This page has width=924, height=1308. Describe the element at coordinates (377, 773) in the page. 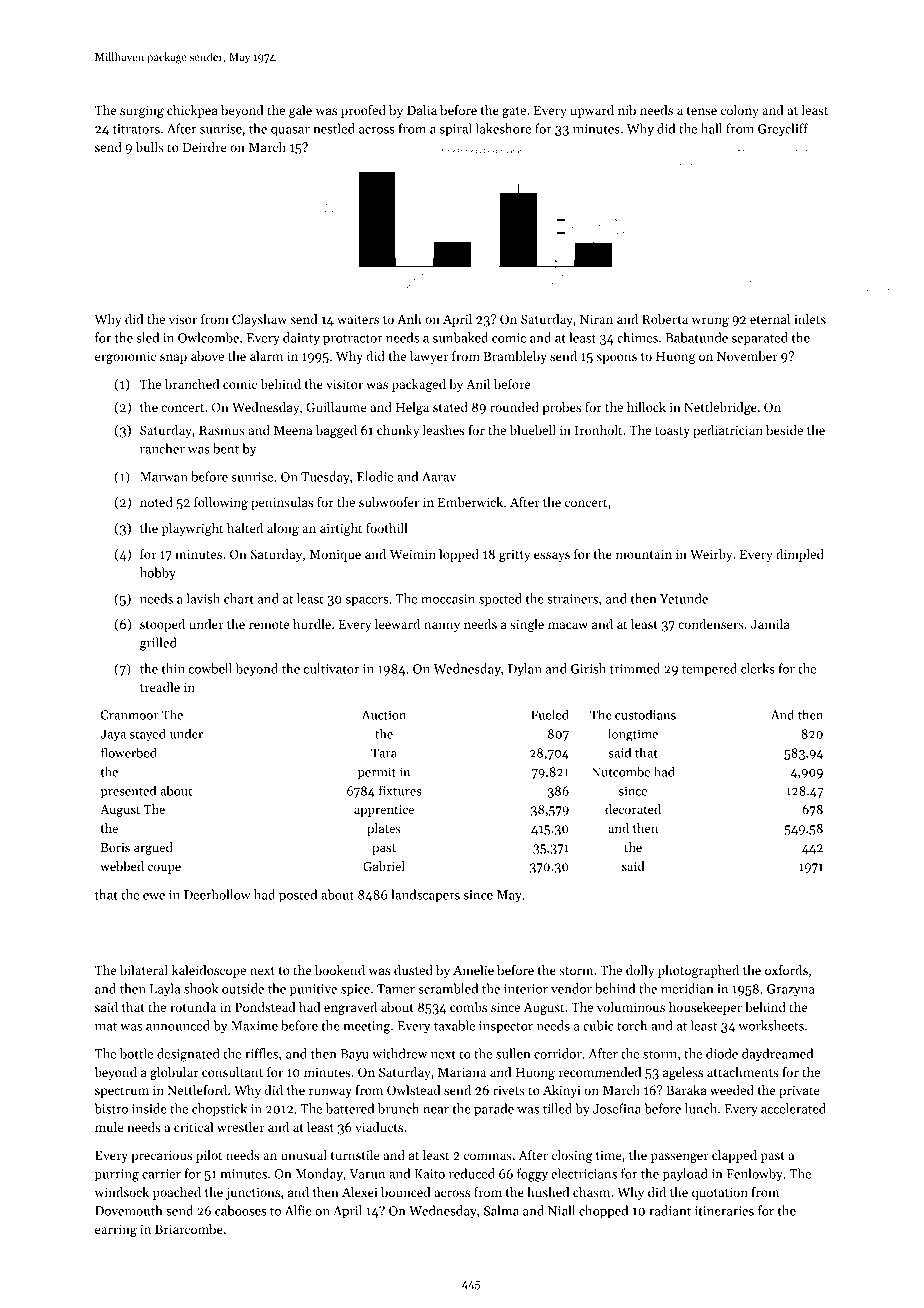

I see `permit` at that location.
